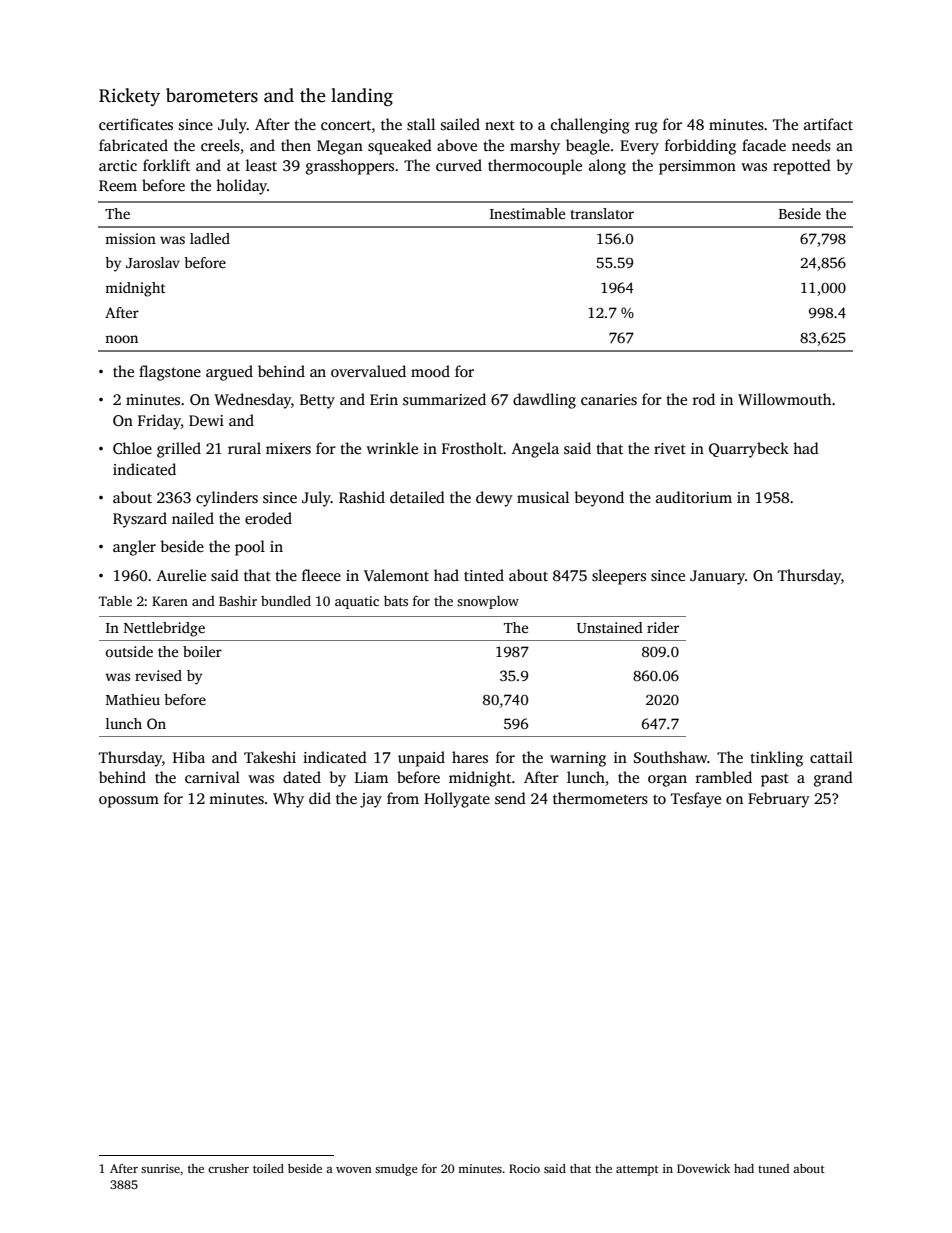 This image has height=1233, width=952. Describe the element at coordinates (354, 1170) in the image. I see `woven` at that location.
